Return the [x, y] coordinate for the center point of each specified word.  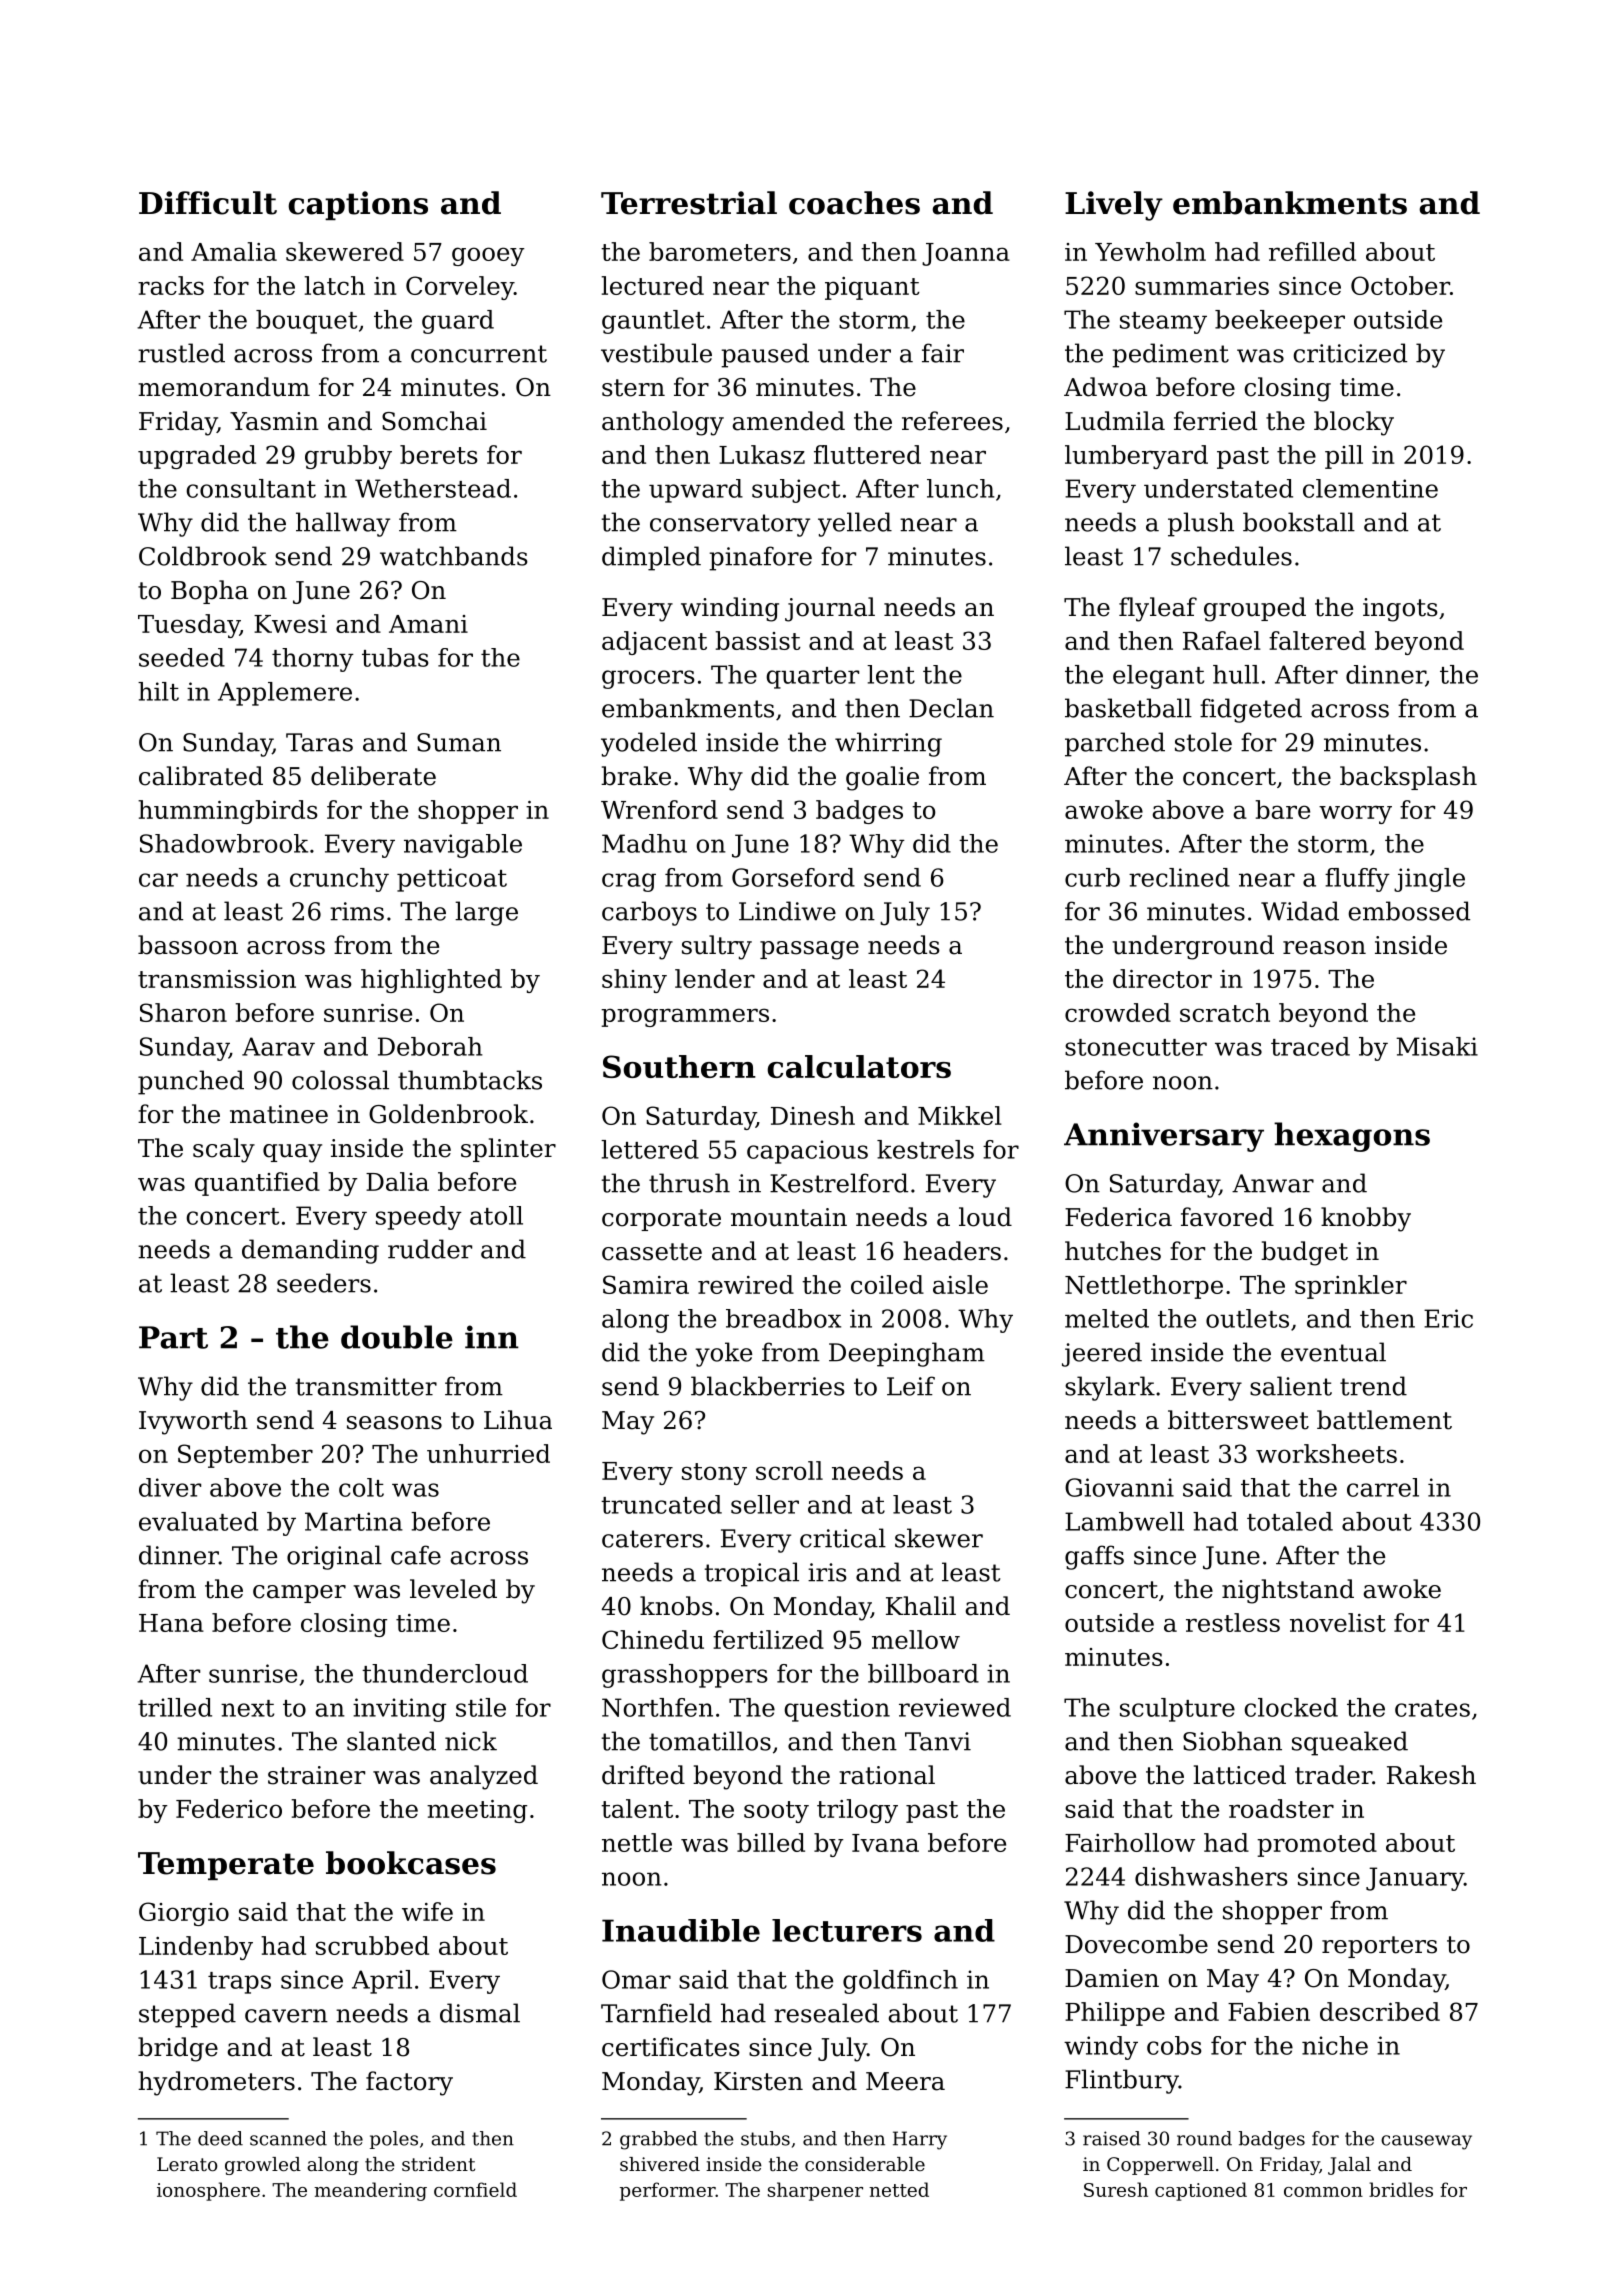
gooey [488, 256]
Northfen [657, 1707]
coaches [854, 203]
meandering [370, 2191]
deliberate [373, 776]
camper [299, 1594]
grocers [648, 679]
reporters [1379, 1947]
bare [1282, 809]
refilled [1312, 251]
